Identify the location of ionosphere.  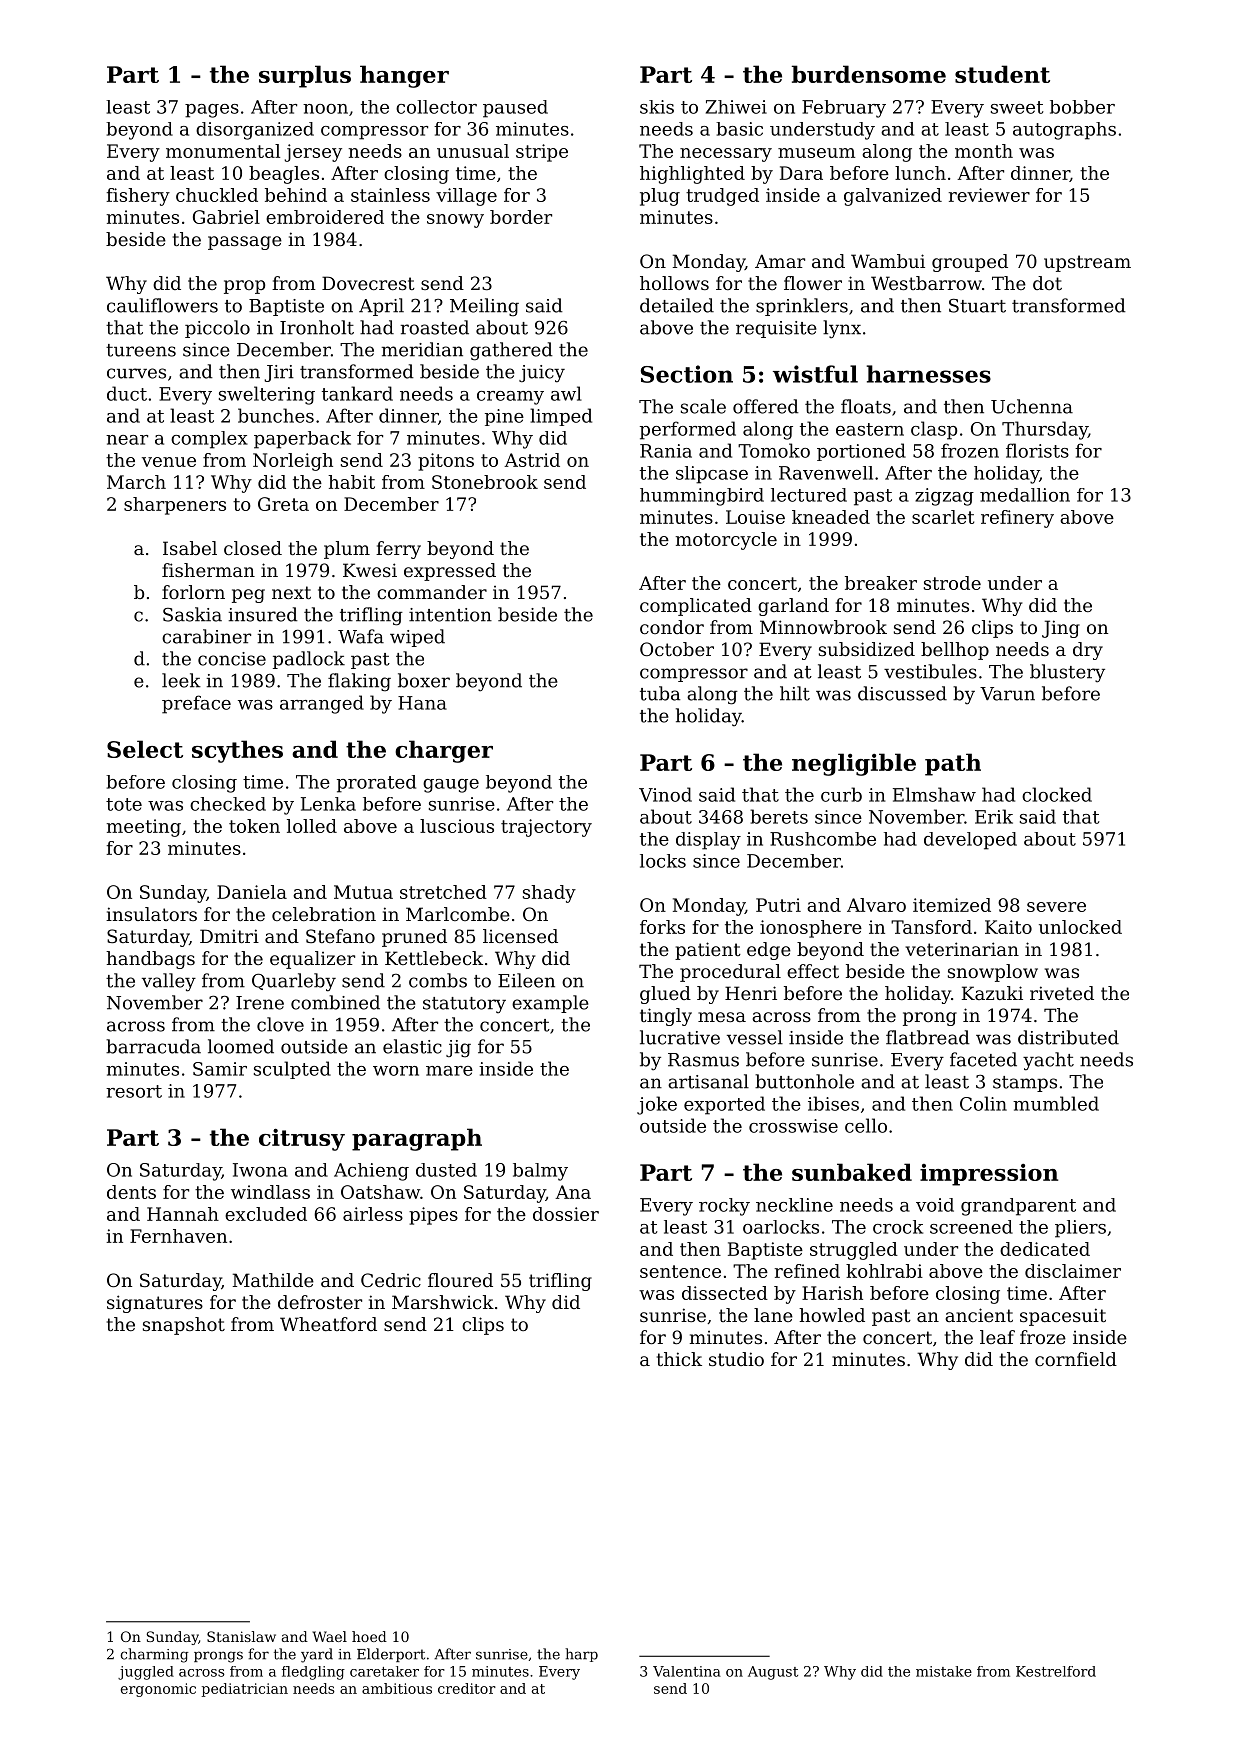
(811, 929).
